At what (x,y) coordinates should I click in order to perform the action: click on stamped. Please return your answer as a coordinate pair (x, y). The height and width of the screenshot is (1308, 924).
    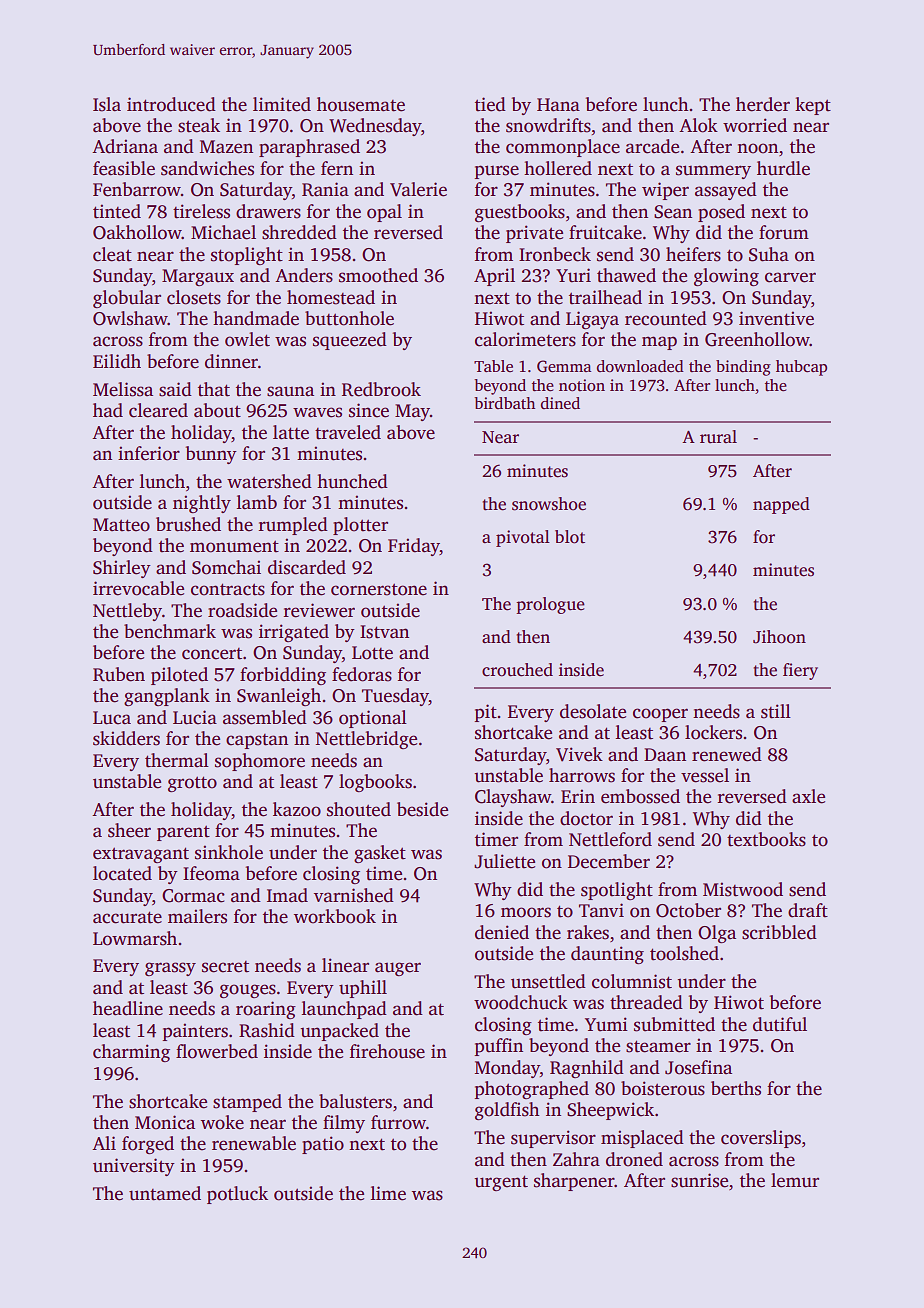
    Looking at the image, I should click on (247, 1103).
